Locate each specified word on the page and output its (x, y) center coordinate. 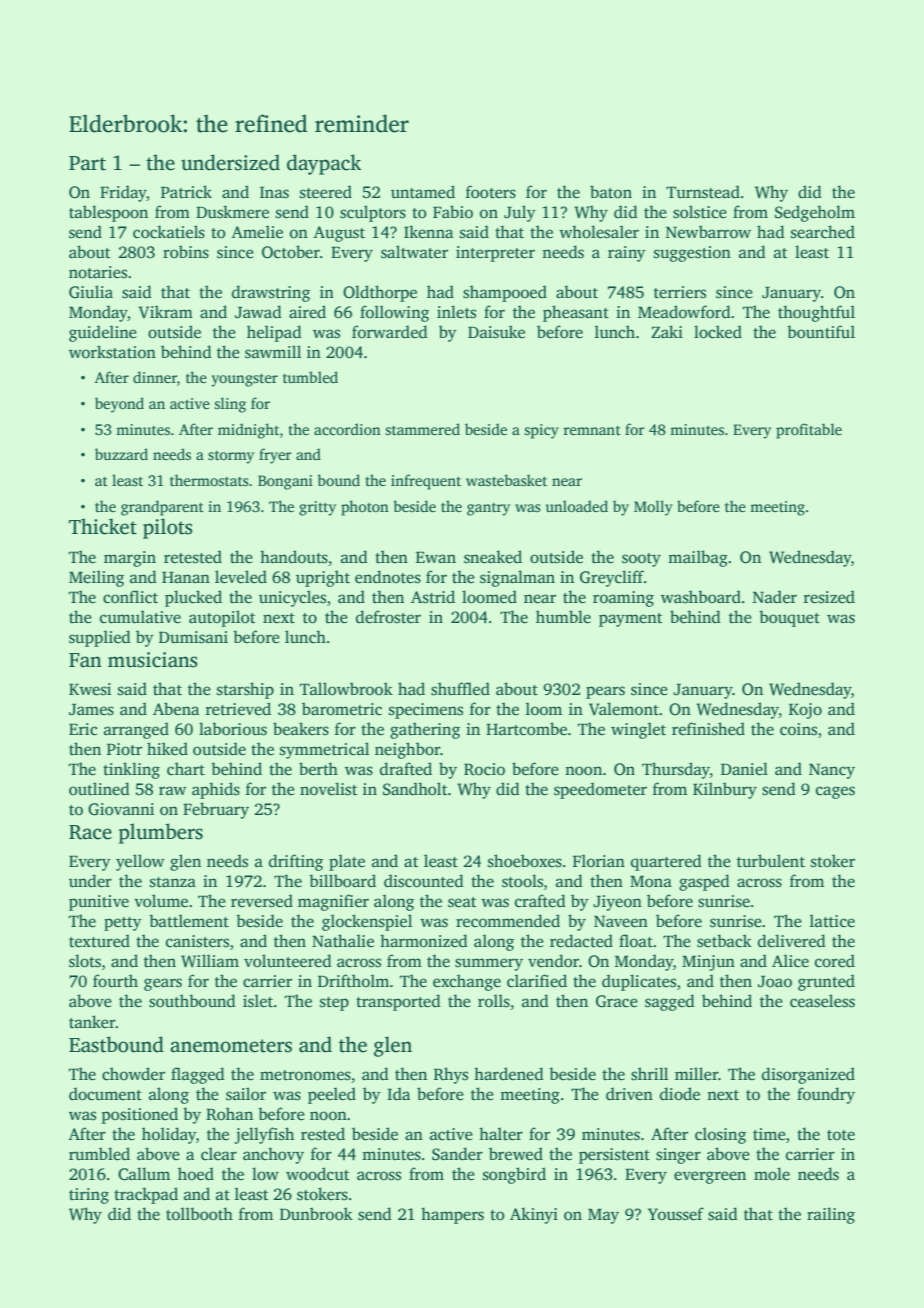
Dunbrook (316, 1214)
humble (563, 617)
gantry (488, 509)
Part (87, 163)
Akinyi (534, 1215)
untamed (423, 192)
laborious (233, 729)
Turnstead (703, 192)
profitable (809, 431)
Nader (775, 597)
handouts (294, 557)
